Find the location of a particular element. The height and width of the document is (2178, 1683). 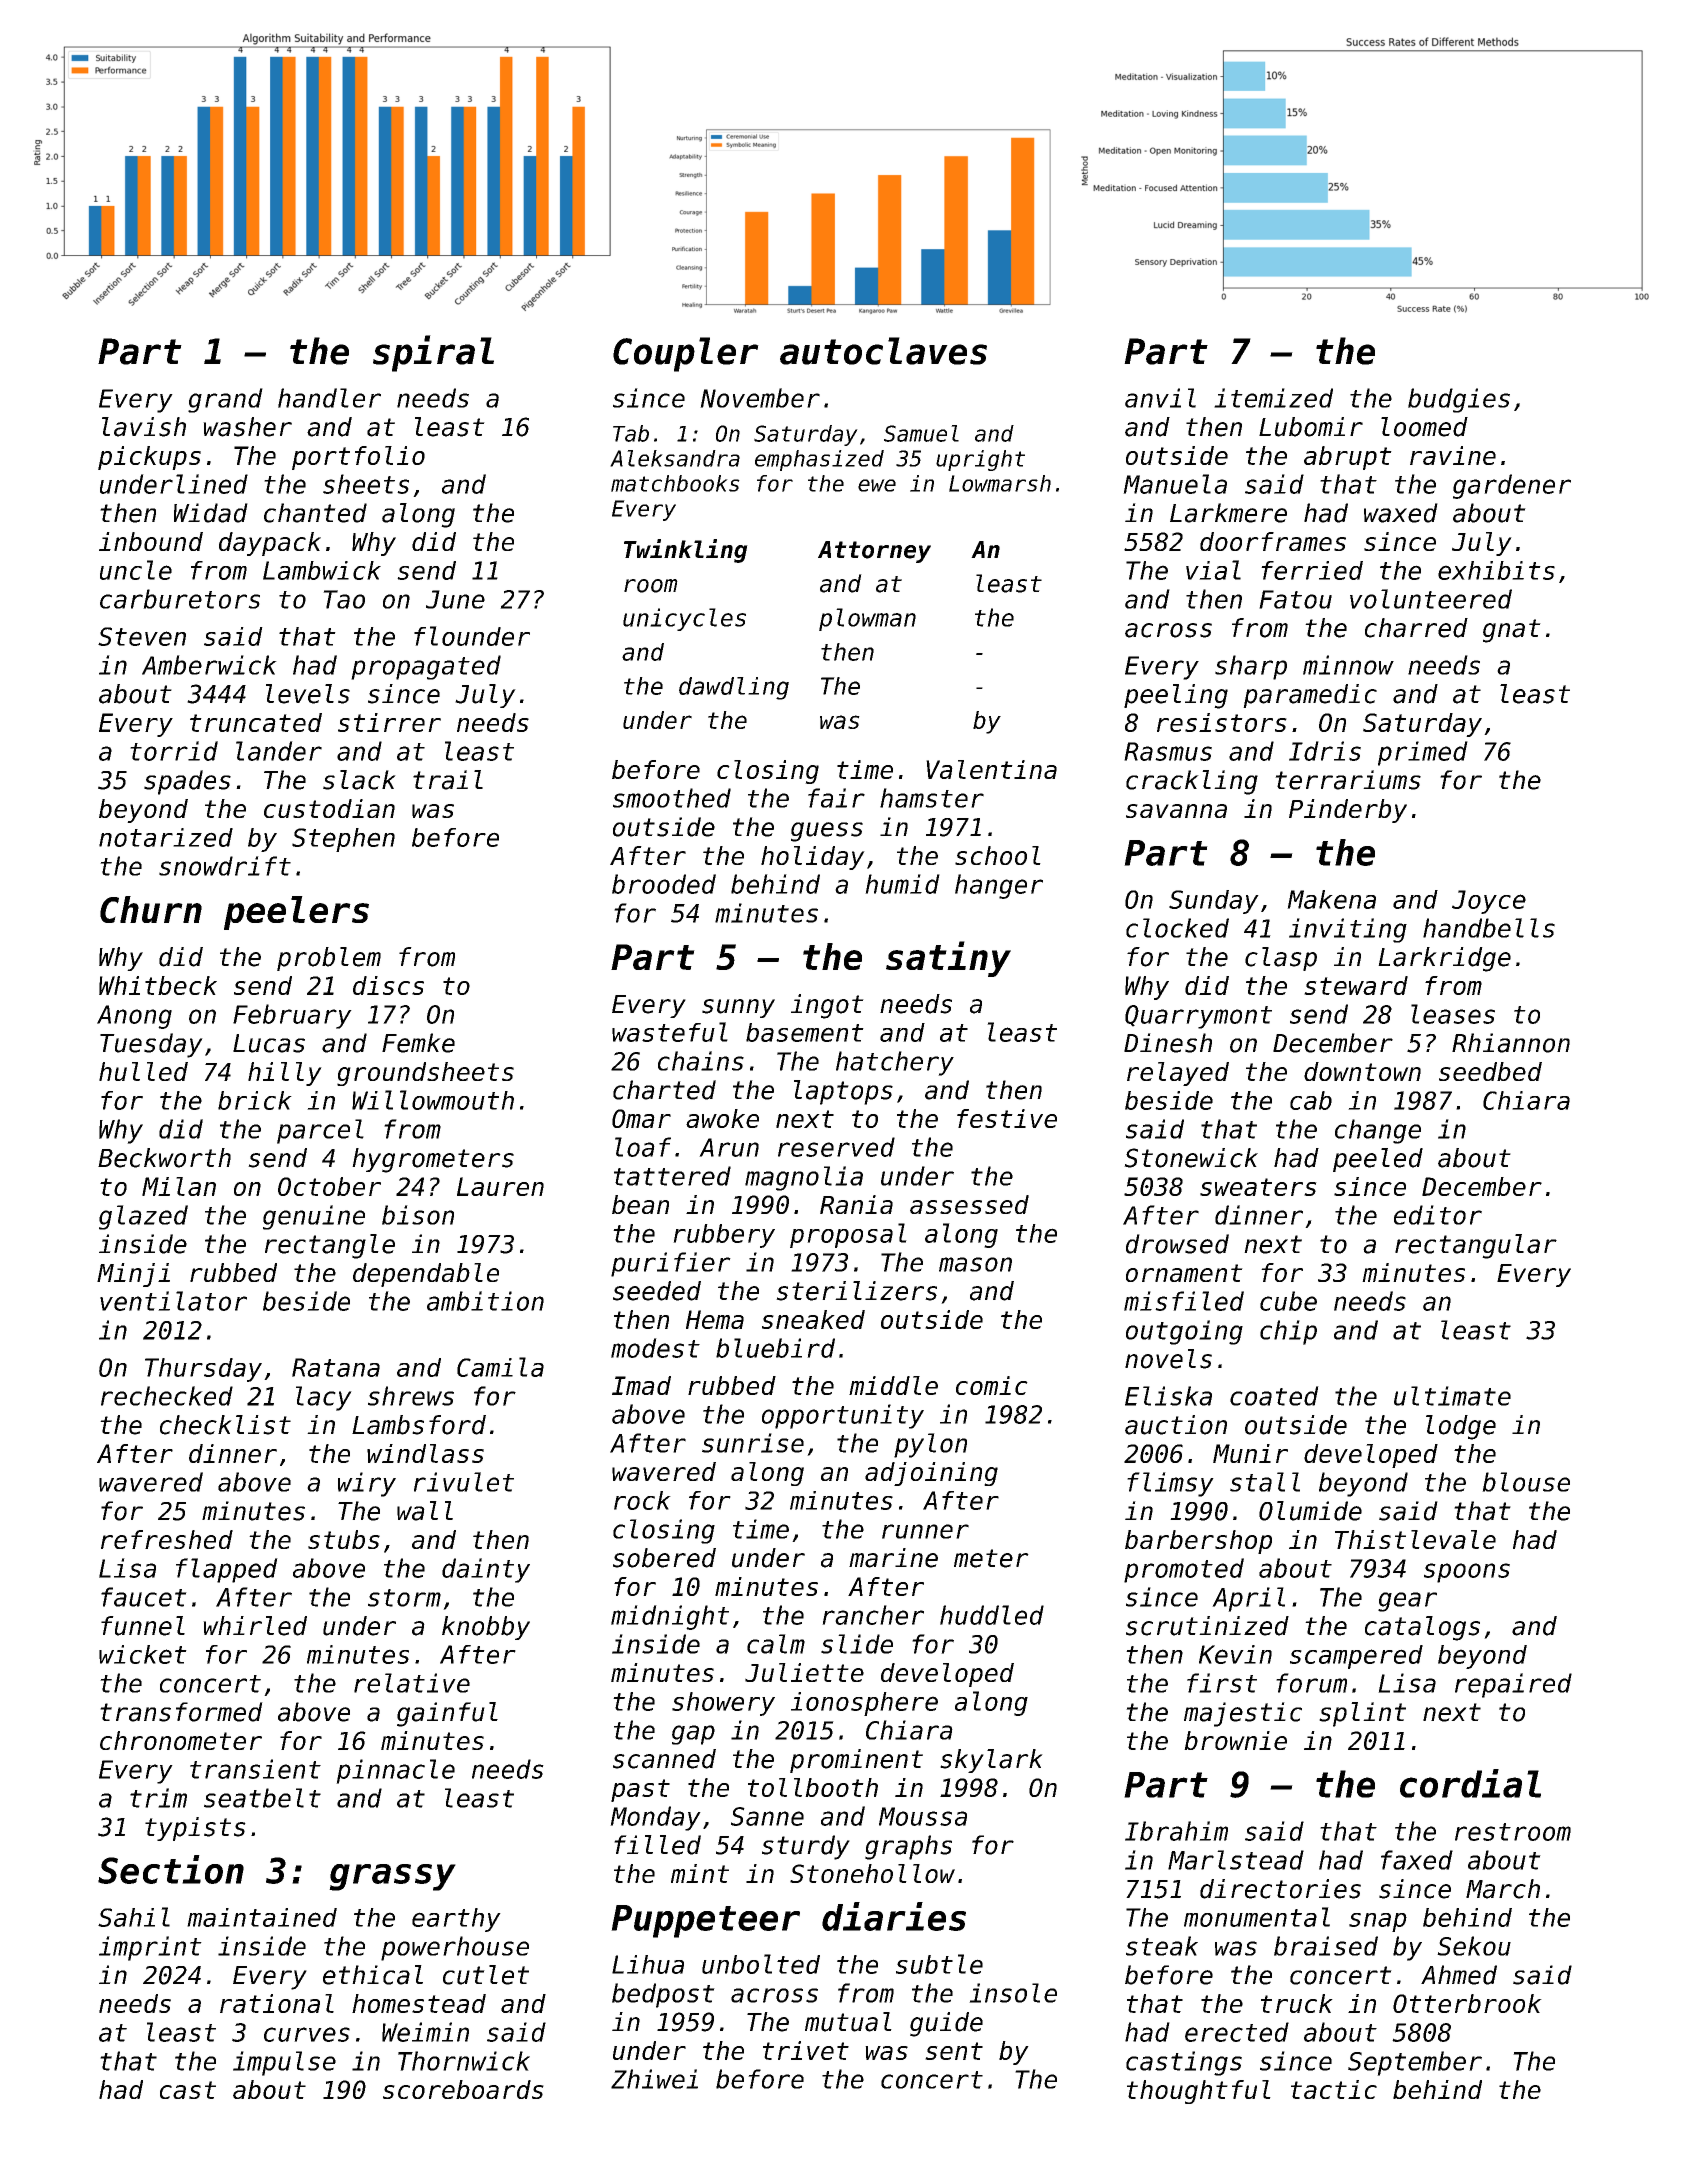

diaries is located at coordinates (894, 1916).
